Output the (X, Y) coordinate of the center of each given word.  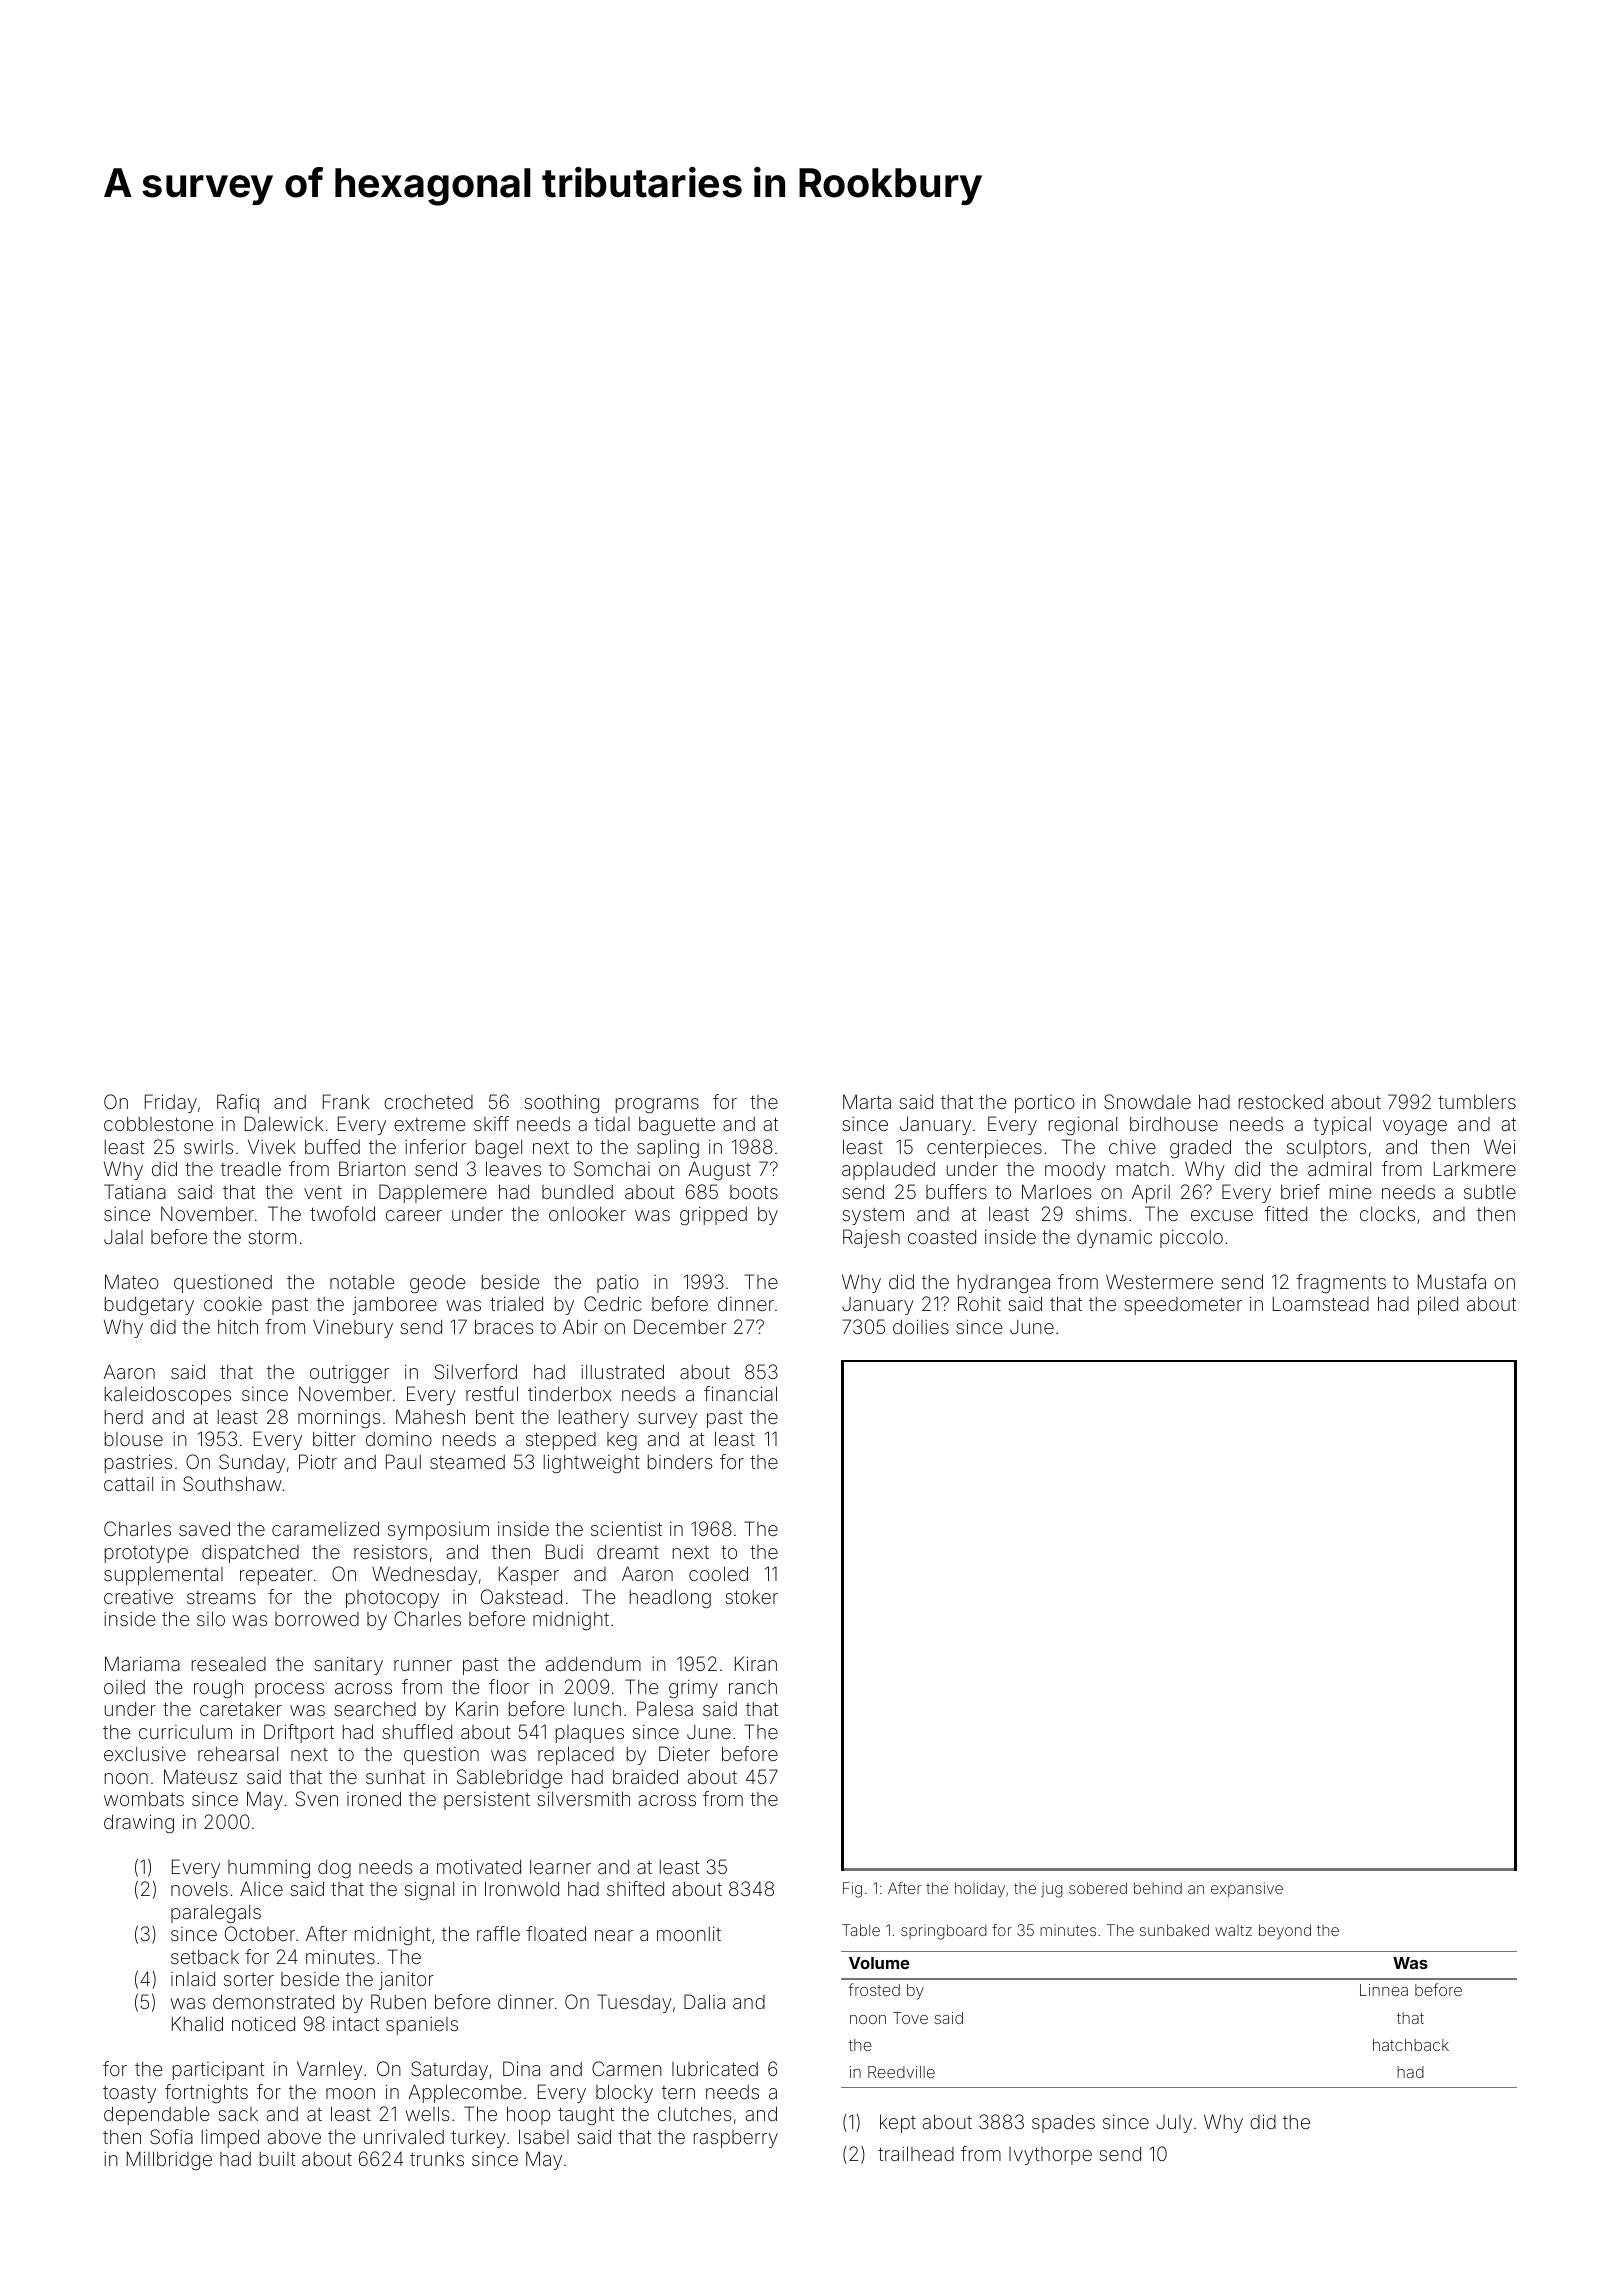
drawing (139, 1823)
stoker (751, 1597)
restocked (1281, 1101)
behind (1158, 1888)
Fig (852, 1890)
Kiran (756, 1663)
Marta (867, 1101)
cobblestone (158, 1123)
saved (204, 1528)
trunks (437, 2158)
